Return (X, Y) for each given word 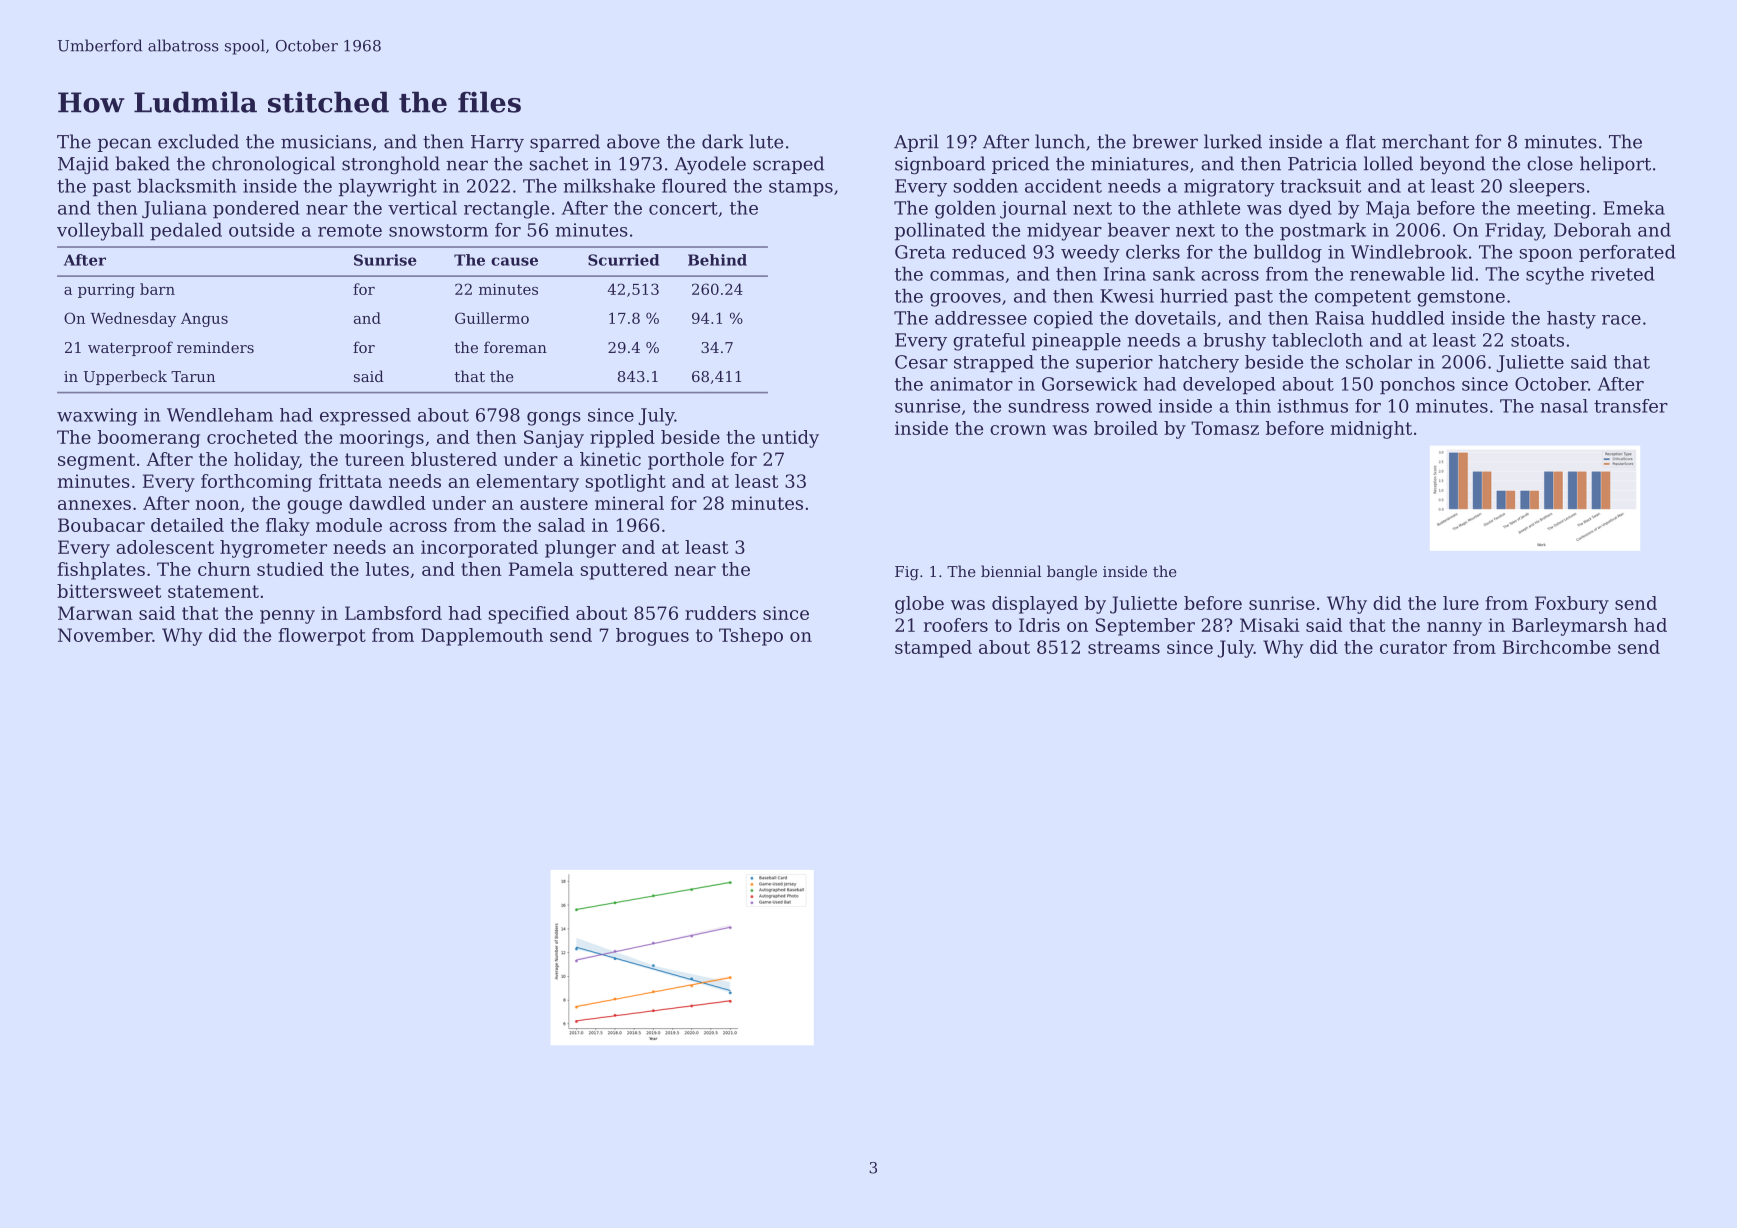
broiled (1126, 428)
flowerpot (322, 637)
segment (96, 461)
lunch (1060, 141)
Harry (497, 143)
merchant (1425, 141)
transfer (1631, 406)
